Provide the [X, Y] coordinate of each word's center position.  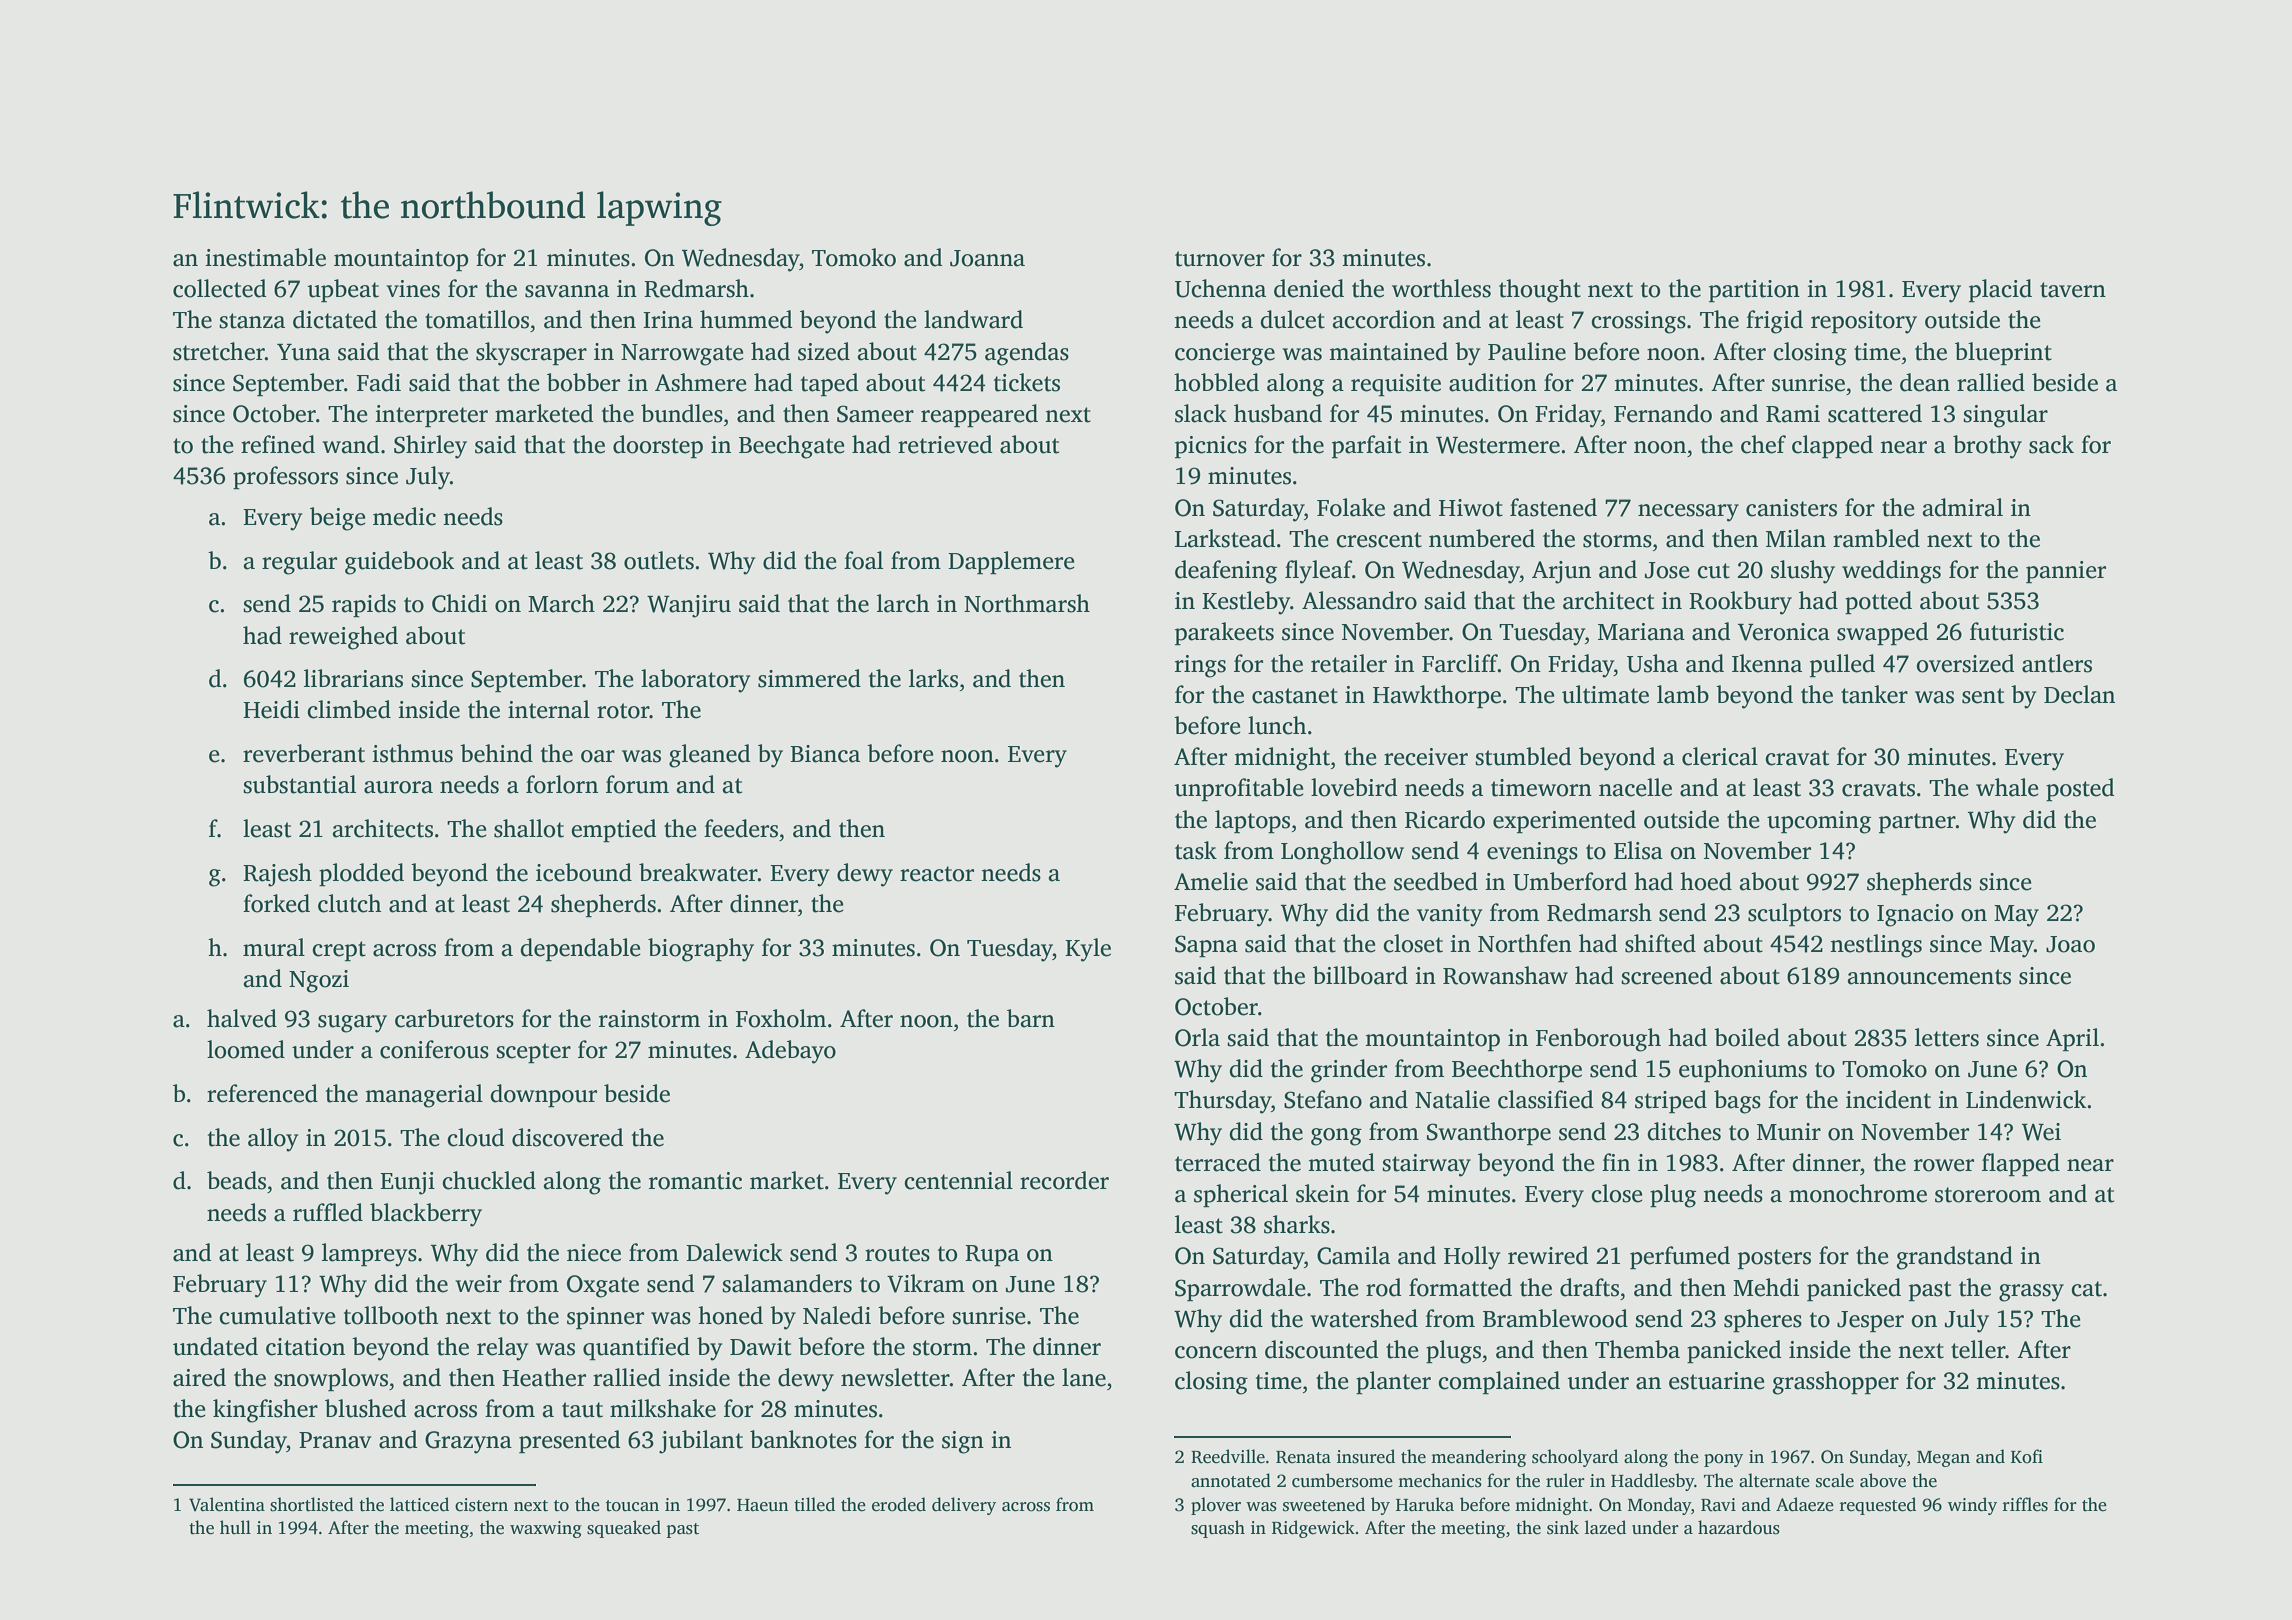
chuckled [489, 1180]
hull [235, 1527]
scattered [1875, 413]
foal [863, 560]
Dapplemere [1011, 562]
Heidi [271, 709]
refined [278, 444]
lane [1084, 1377]
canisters [1791, 508]
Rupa [992, 1255]
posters [1774, 1259]
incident [1888, 1099]
